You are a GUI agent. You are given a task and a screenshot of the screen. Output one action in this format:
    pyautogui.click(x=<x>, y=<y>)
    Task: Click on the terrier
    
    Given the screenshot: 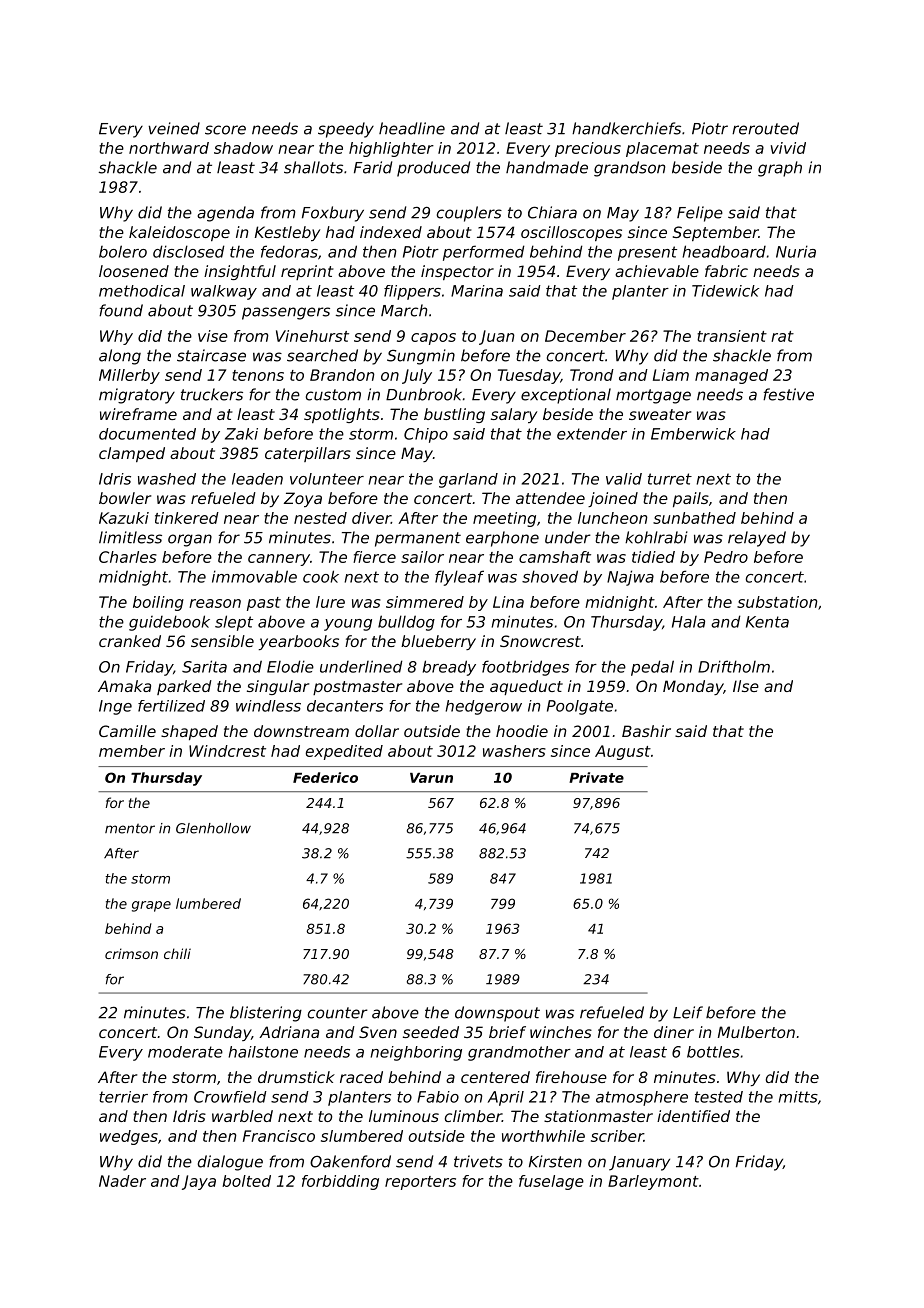 What is the action you would take?
    pyautogui.click(x=123, y=1097)
